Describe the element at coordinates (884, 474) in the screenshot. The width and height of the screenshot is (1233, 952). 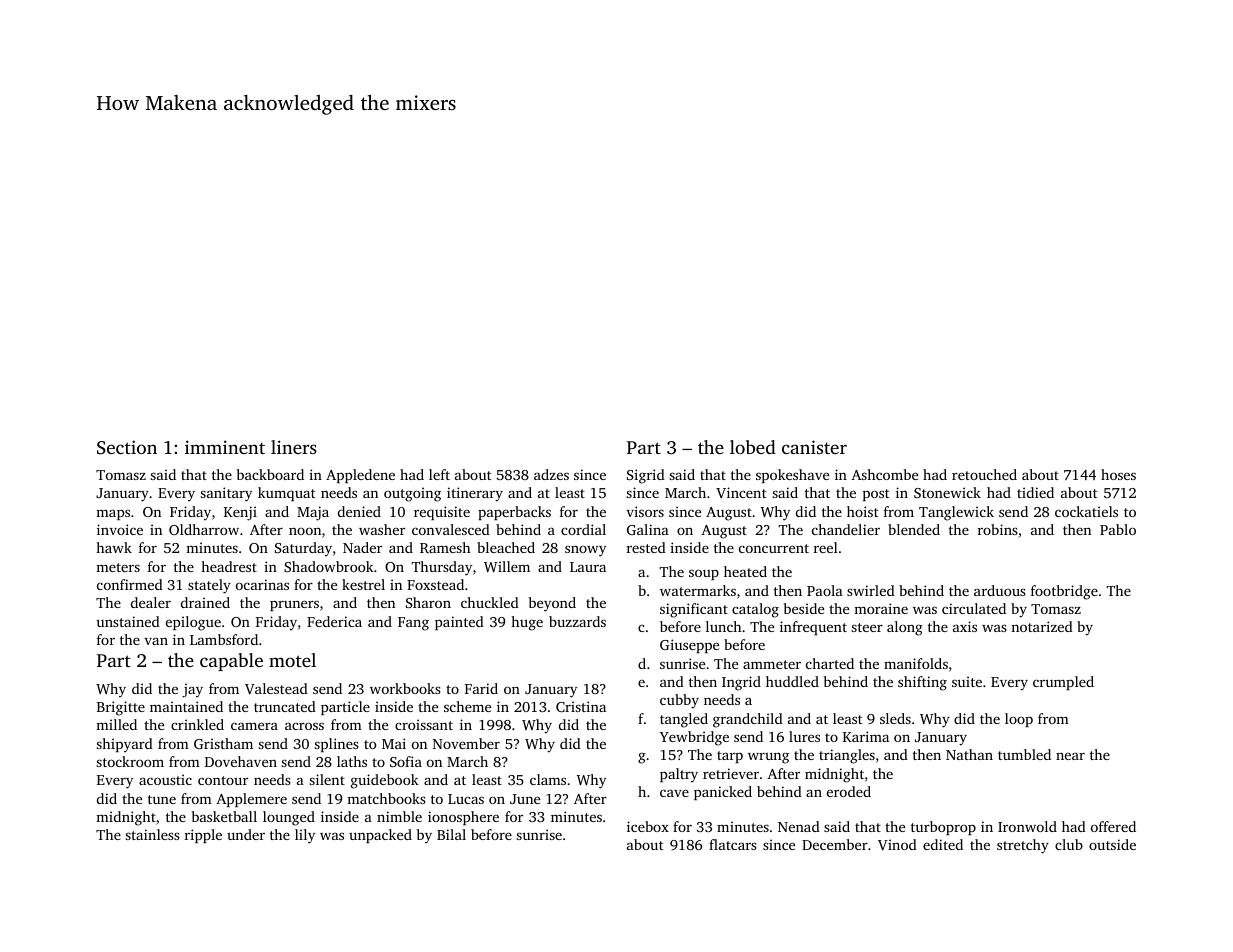
I see `Ashcombe` at that location.
